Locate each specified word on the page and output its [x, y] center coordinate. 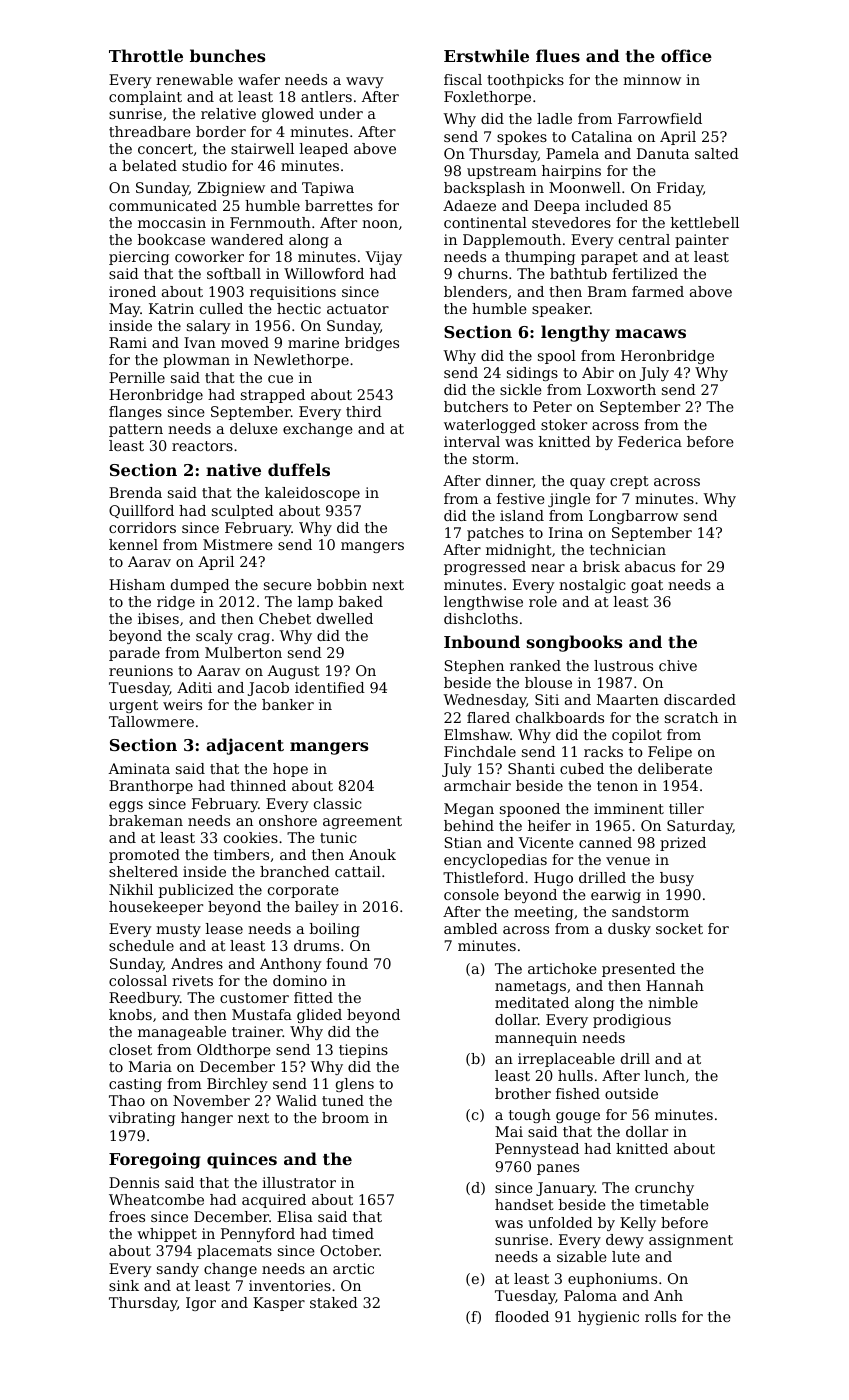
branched [295, 871]
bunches [227, 55]
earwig [616, 896]
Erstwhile [486, 55]
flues [558, 55]
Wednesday [484, 701]
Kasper [279, 1304]
